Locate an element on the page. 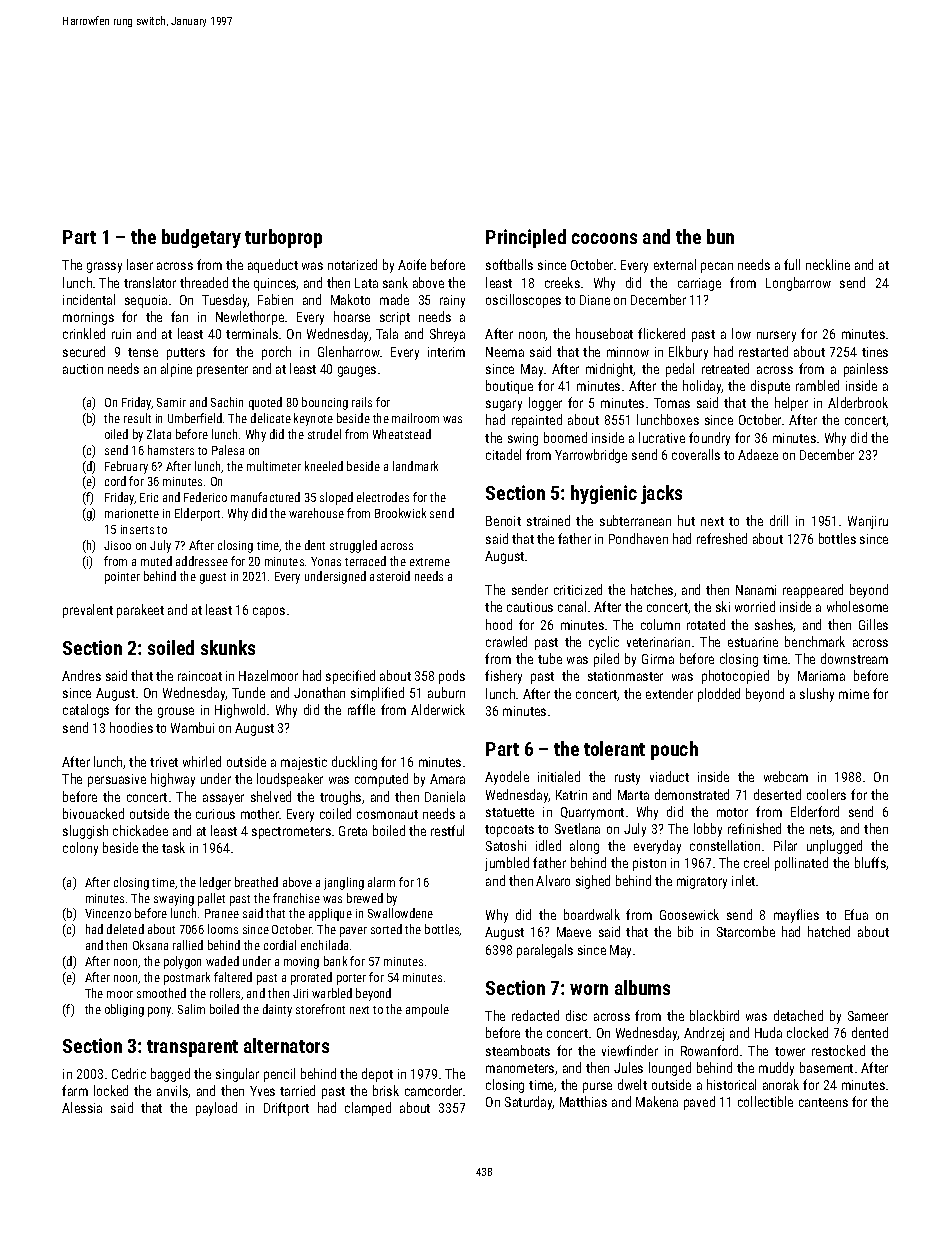 The width and height of the document is (952, 1233). turboprop is located at coordinates (283, 238).
